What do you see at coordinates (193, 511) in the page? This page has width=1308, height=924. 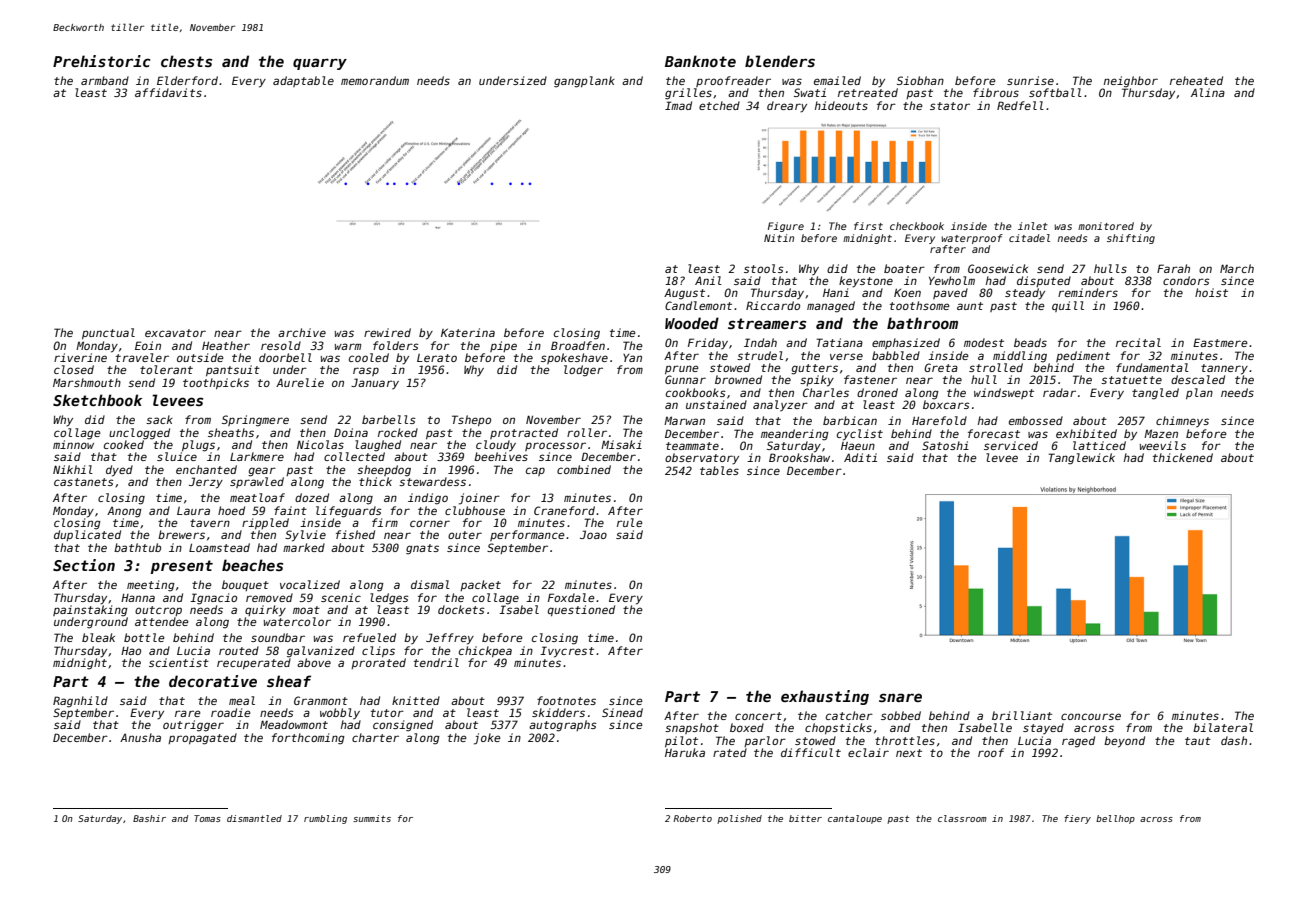 I see `Laura` at bounding box center [193, 511].
